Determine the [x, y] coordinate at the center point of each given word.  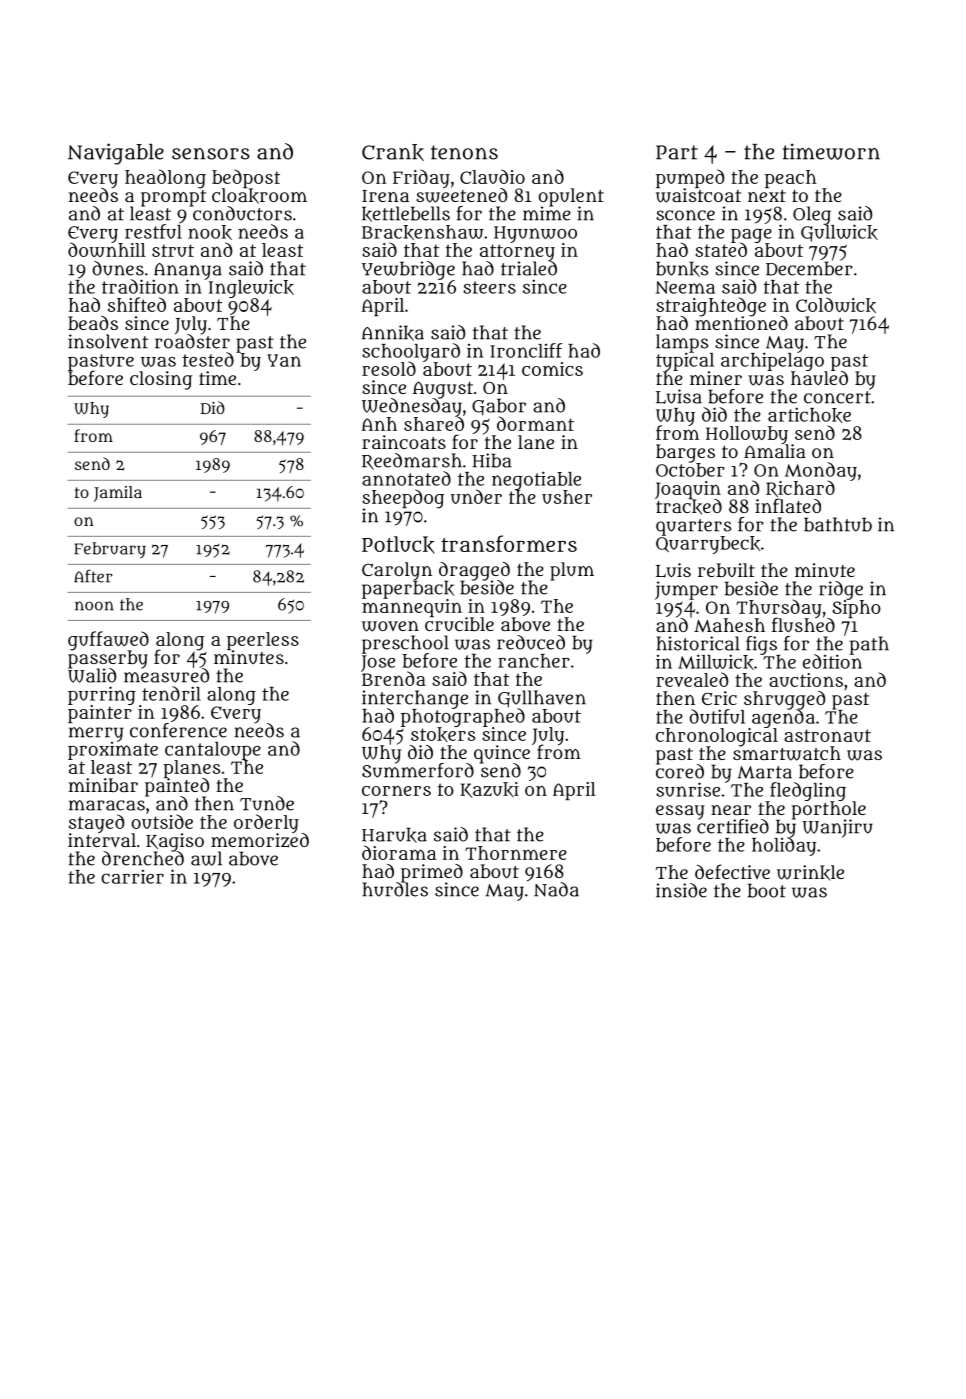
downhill [107, 250]
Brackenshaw [423, 232]
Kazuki [489, 790]
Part [677, 152]
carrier [132, 877]
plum [572, 571]
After [93, 576]
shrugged [784, 700]
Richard [800, 488]
